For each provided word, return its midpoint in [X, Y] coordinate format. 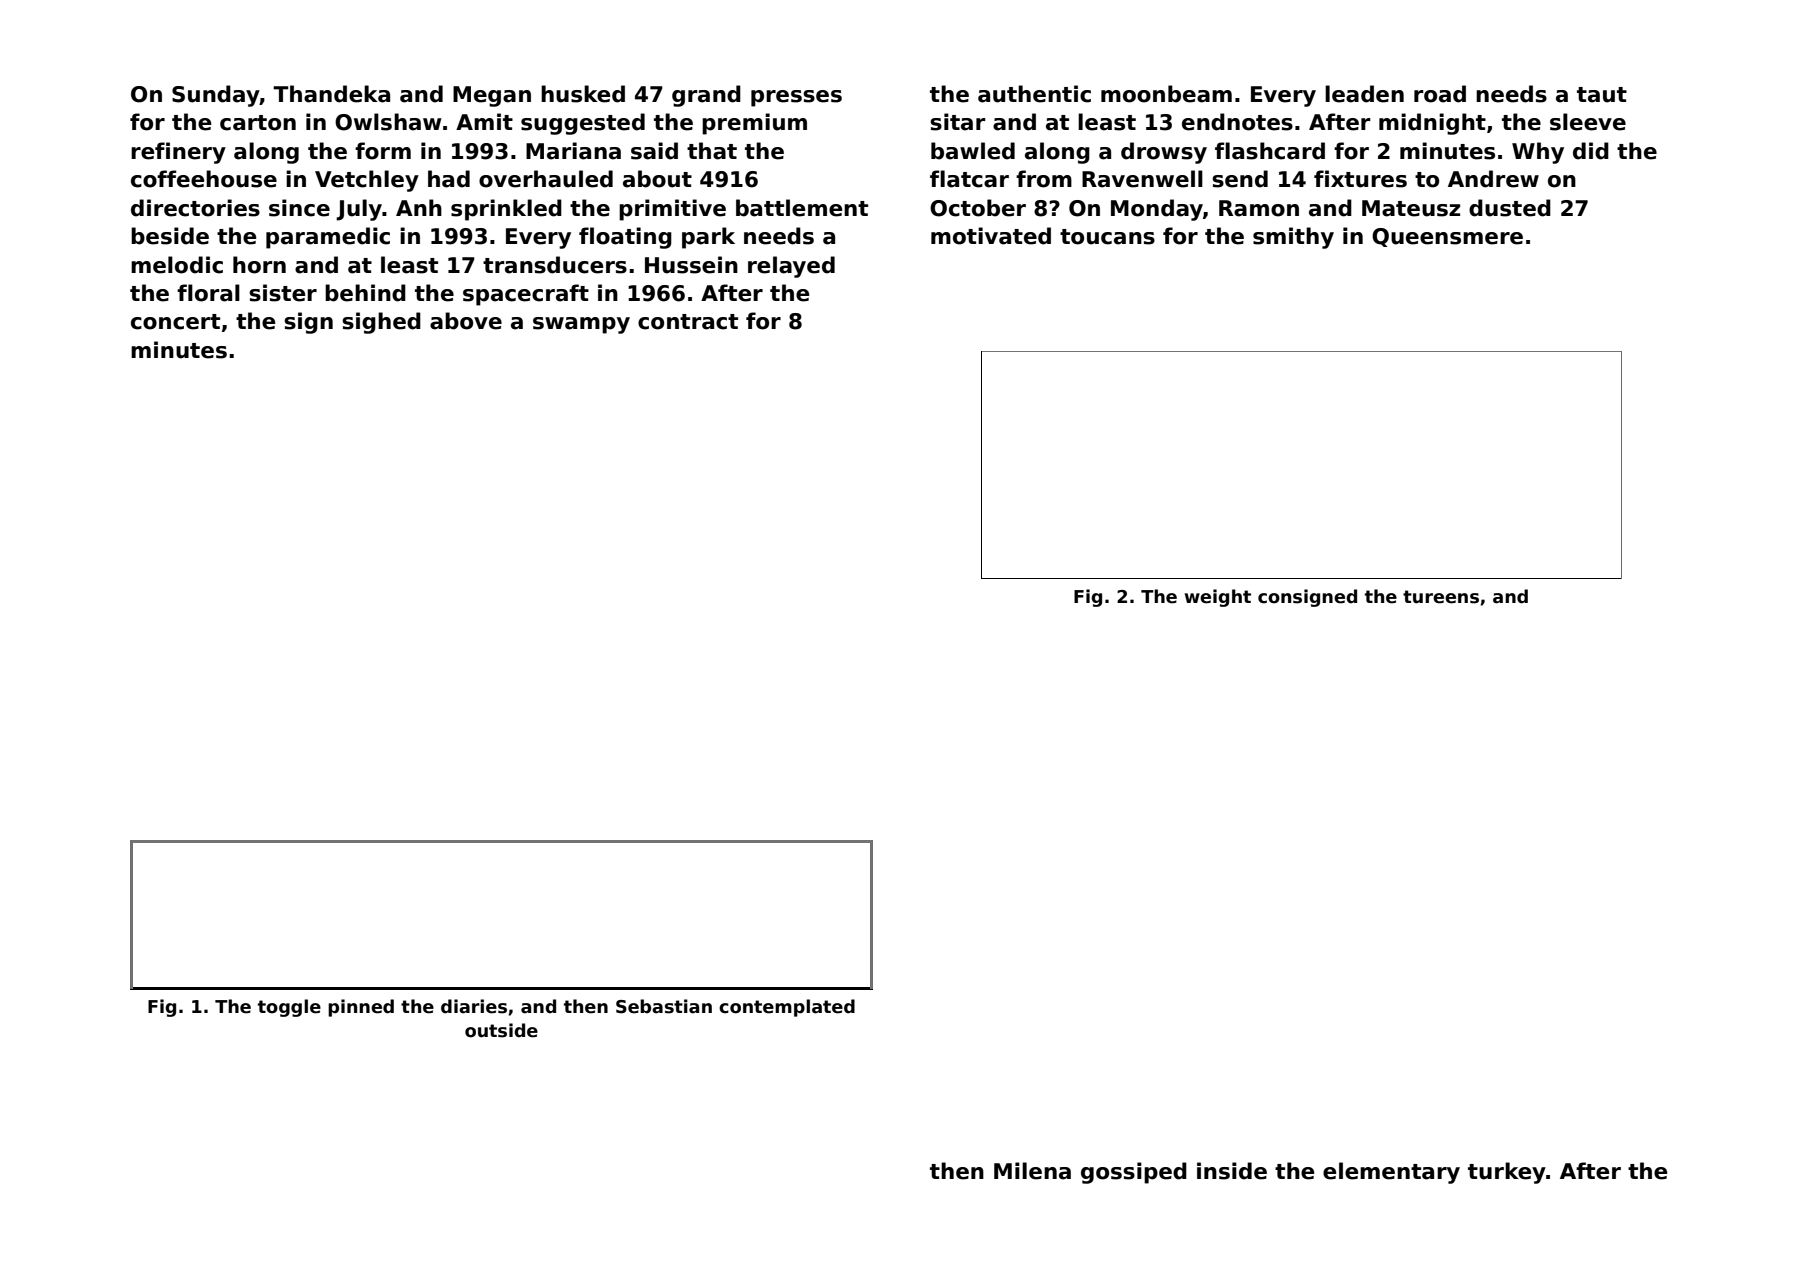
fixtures [1360, 179]
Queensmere [1447, 237]
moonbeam [1166, 94]
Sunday [216, 96]
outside [501, 1030]
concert [175, 322]
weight [1218, 598]
